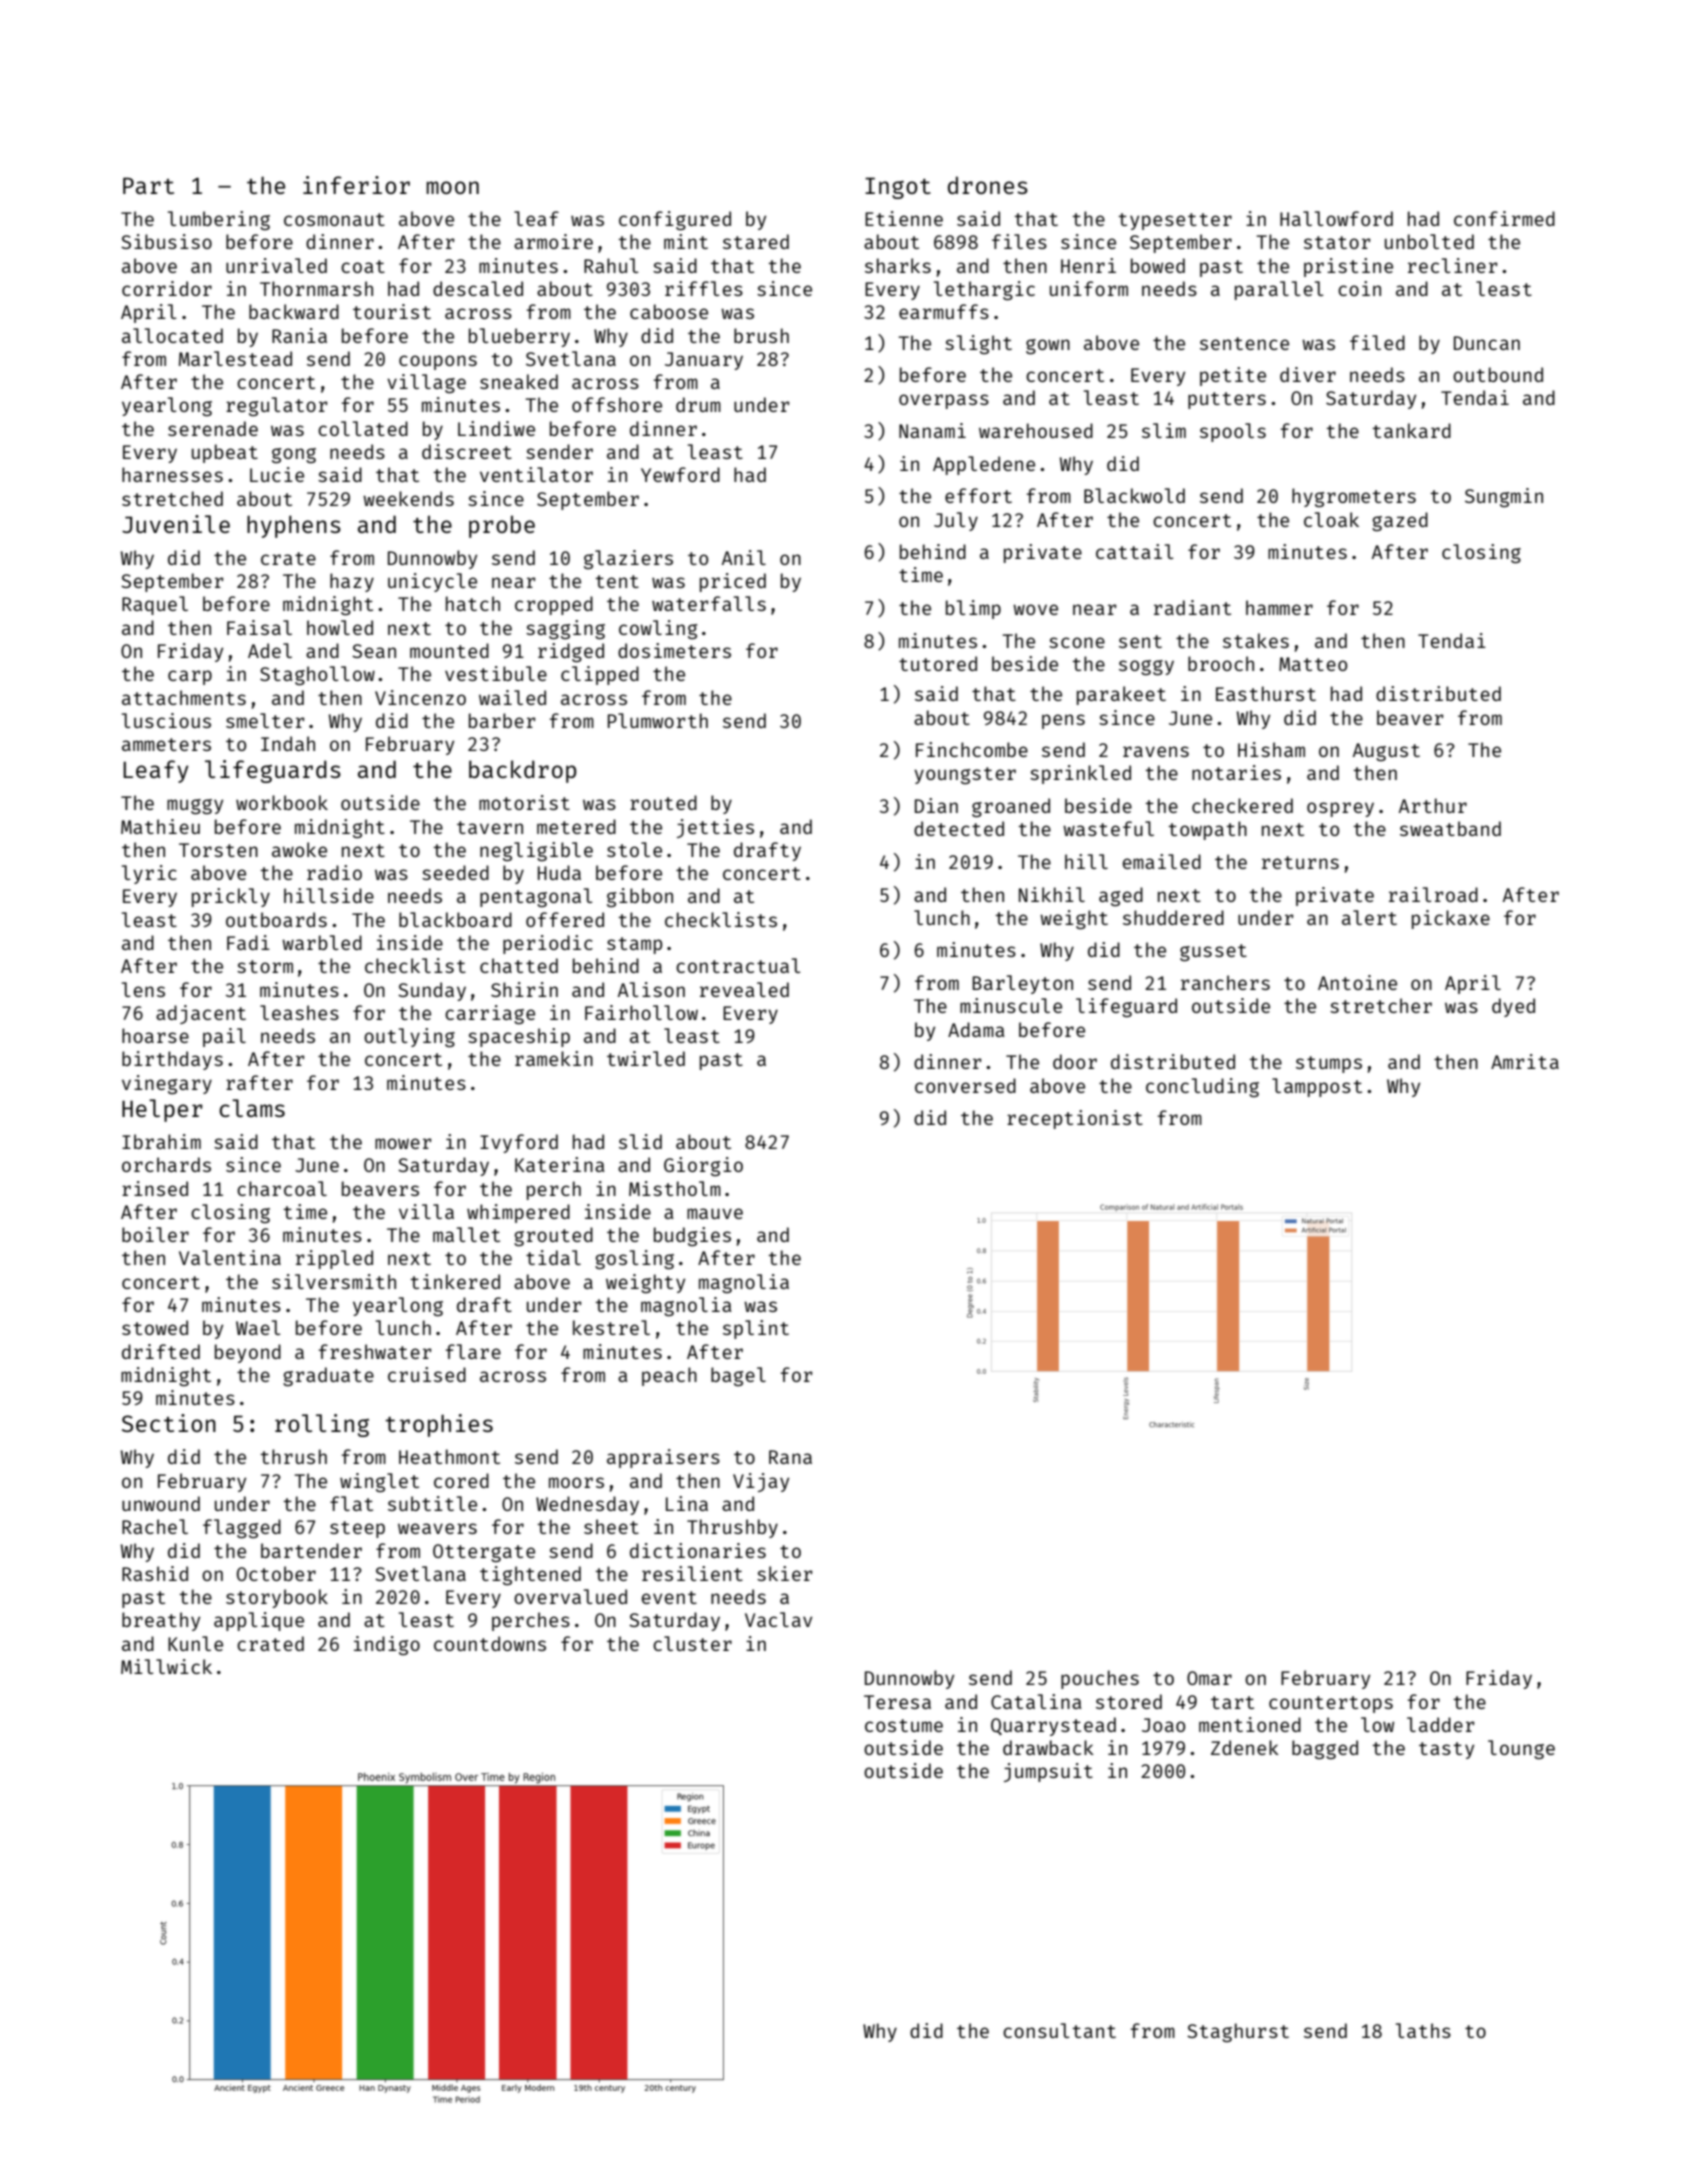 This page has height=2178, width=1683. What do you see at coordinates (1325, 1749) in the page?
I see `bagged` at bounding box center [1325, 1749].
